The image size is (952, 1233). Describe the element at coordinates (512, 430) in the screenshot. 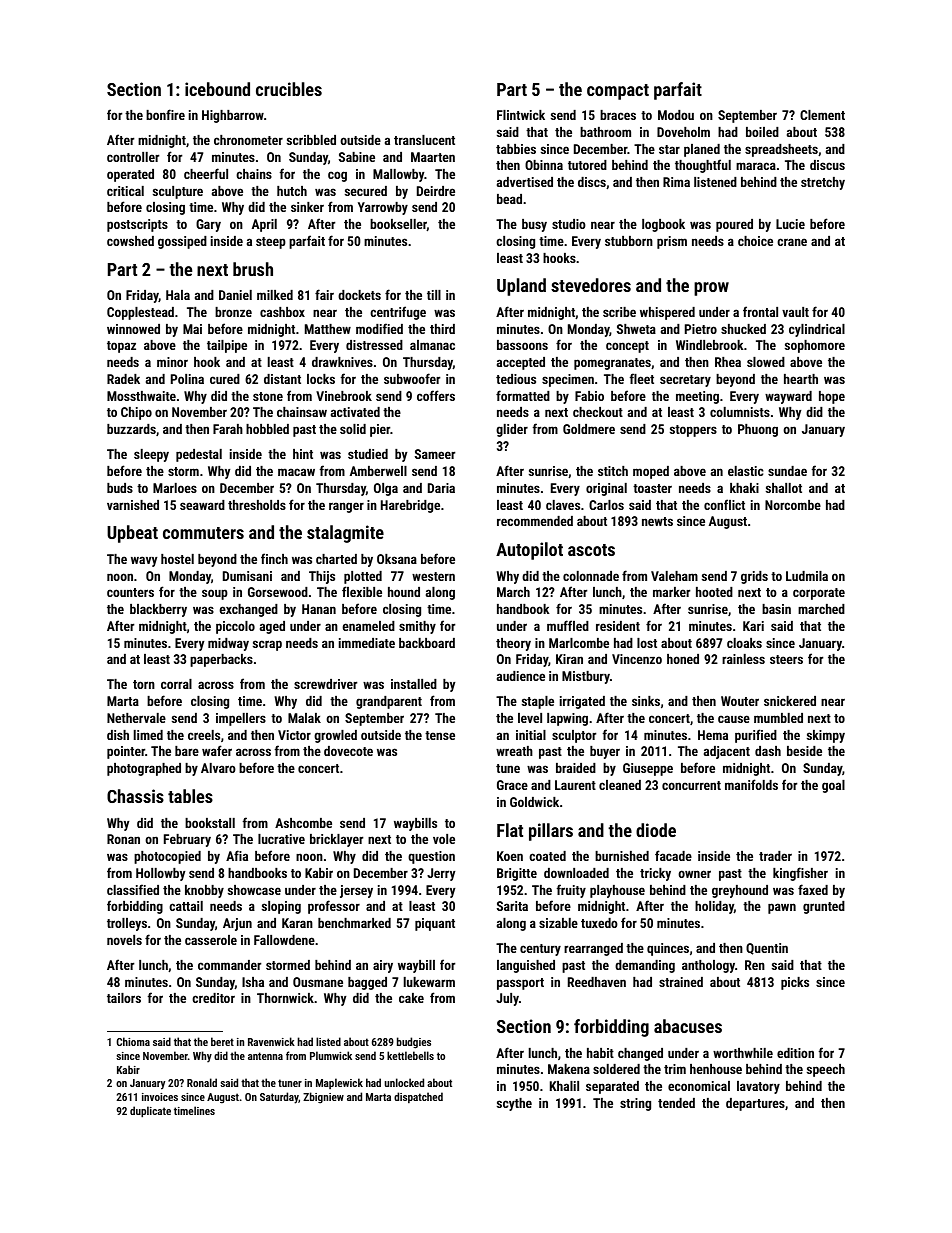

I see `glider` at that location.
